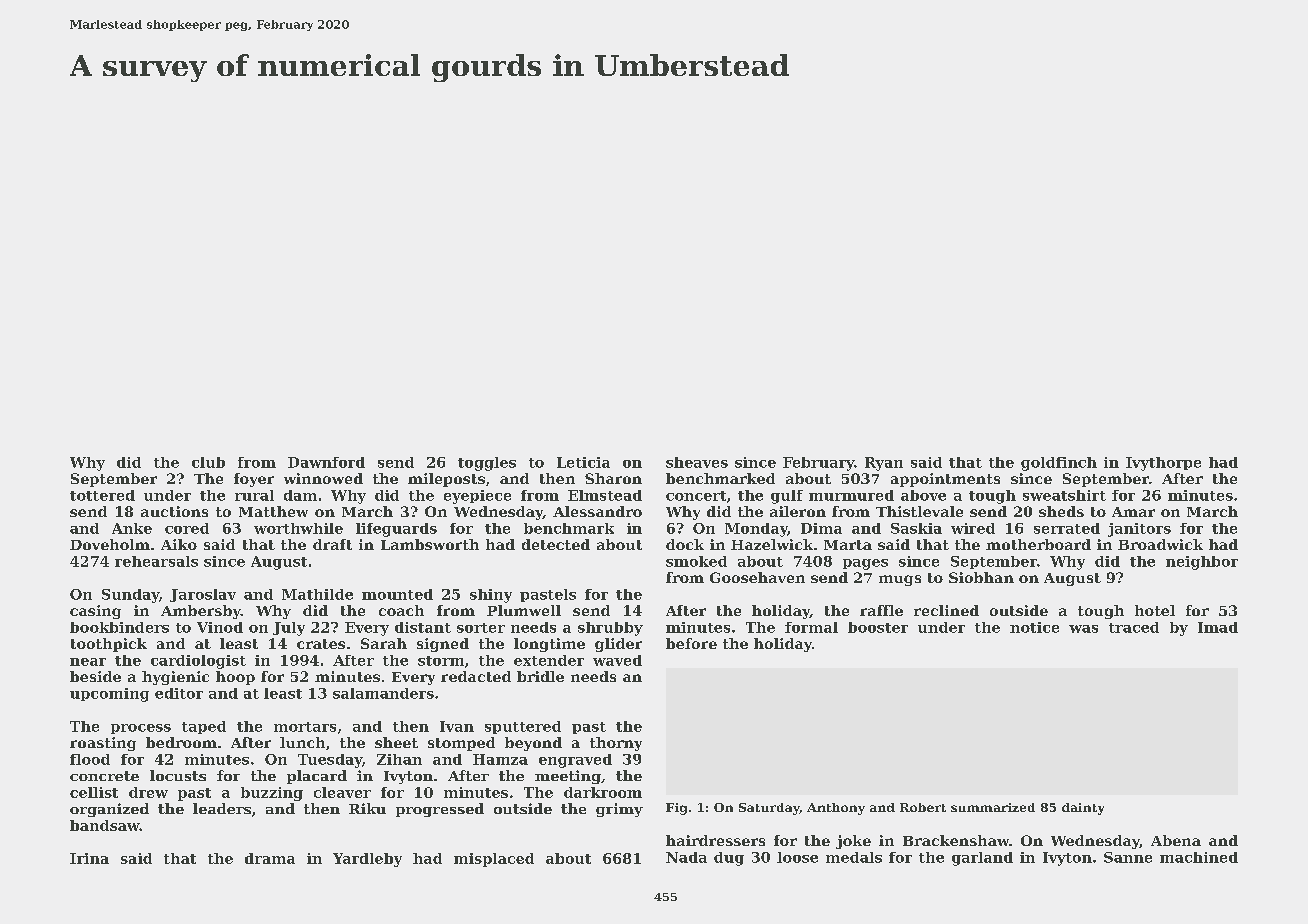 The height and width of the screenshot is (924, 1308). What do you see at coordinates (208, 462) in the screenshot?
I see `club` at bounding box center [208, 462].
